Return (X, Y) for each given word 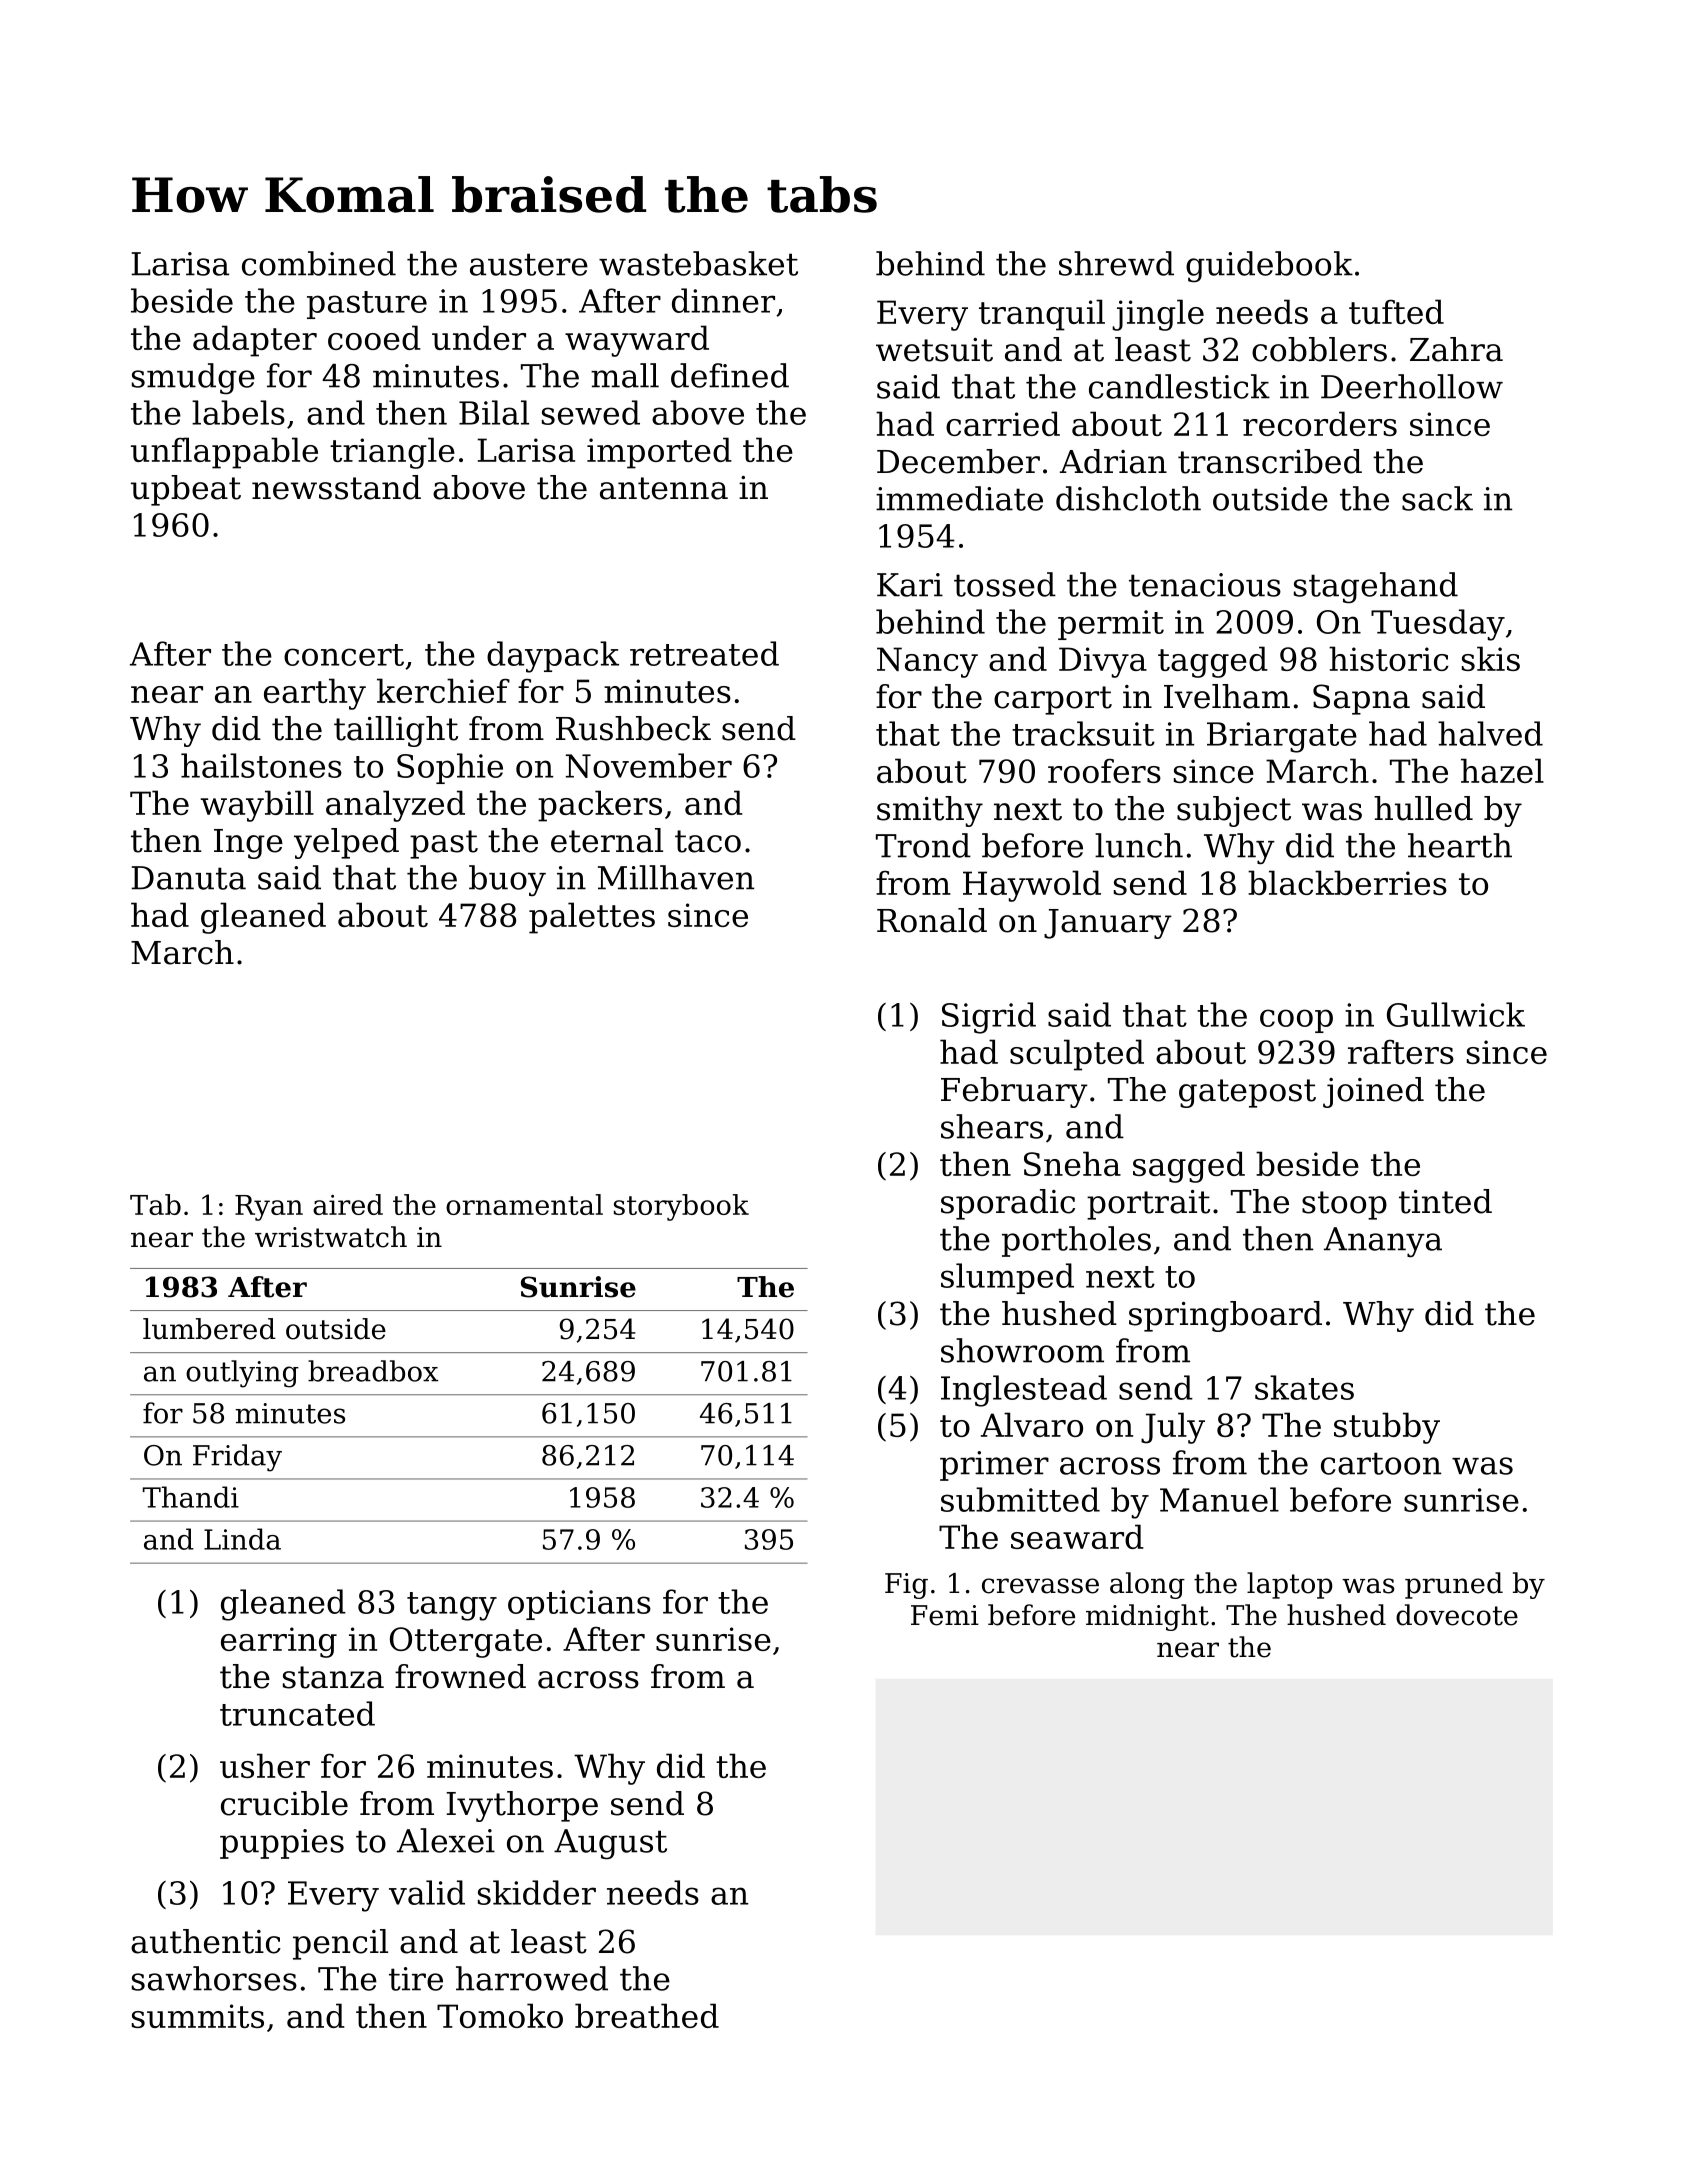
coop (1296, 1021)
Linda (242, 1539)
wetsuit (934, 350)
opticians (579, 1605)
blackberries (1347, 882)
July (1173, 1428)
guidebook (1269, 267)
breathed (647, 2015)
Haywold (1032, 886)
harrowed (532, 1978)
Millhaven (676, 877)
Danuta (188, 878)
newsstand (336, 487)
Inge (248, 844)
